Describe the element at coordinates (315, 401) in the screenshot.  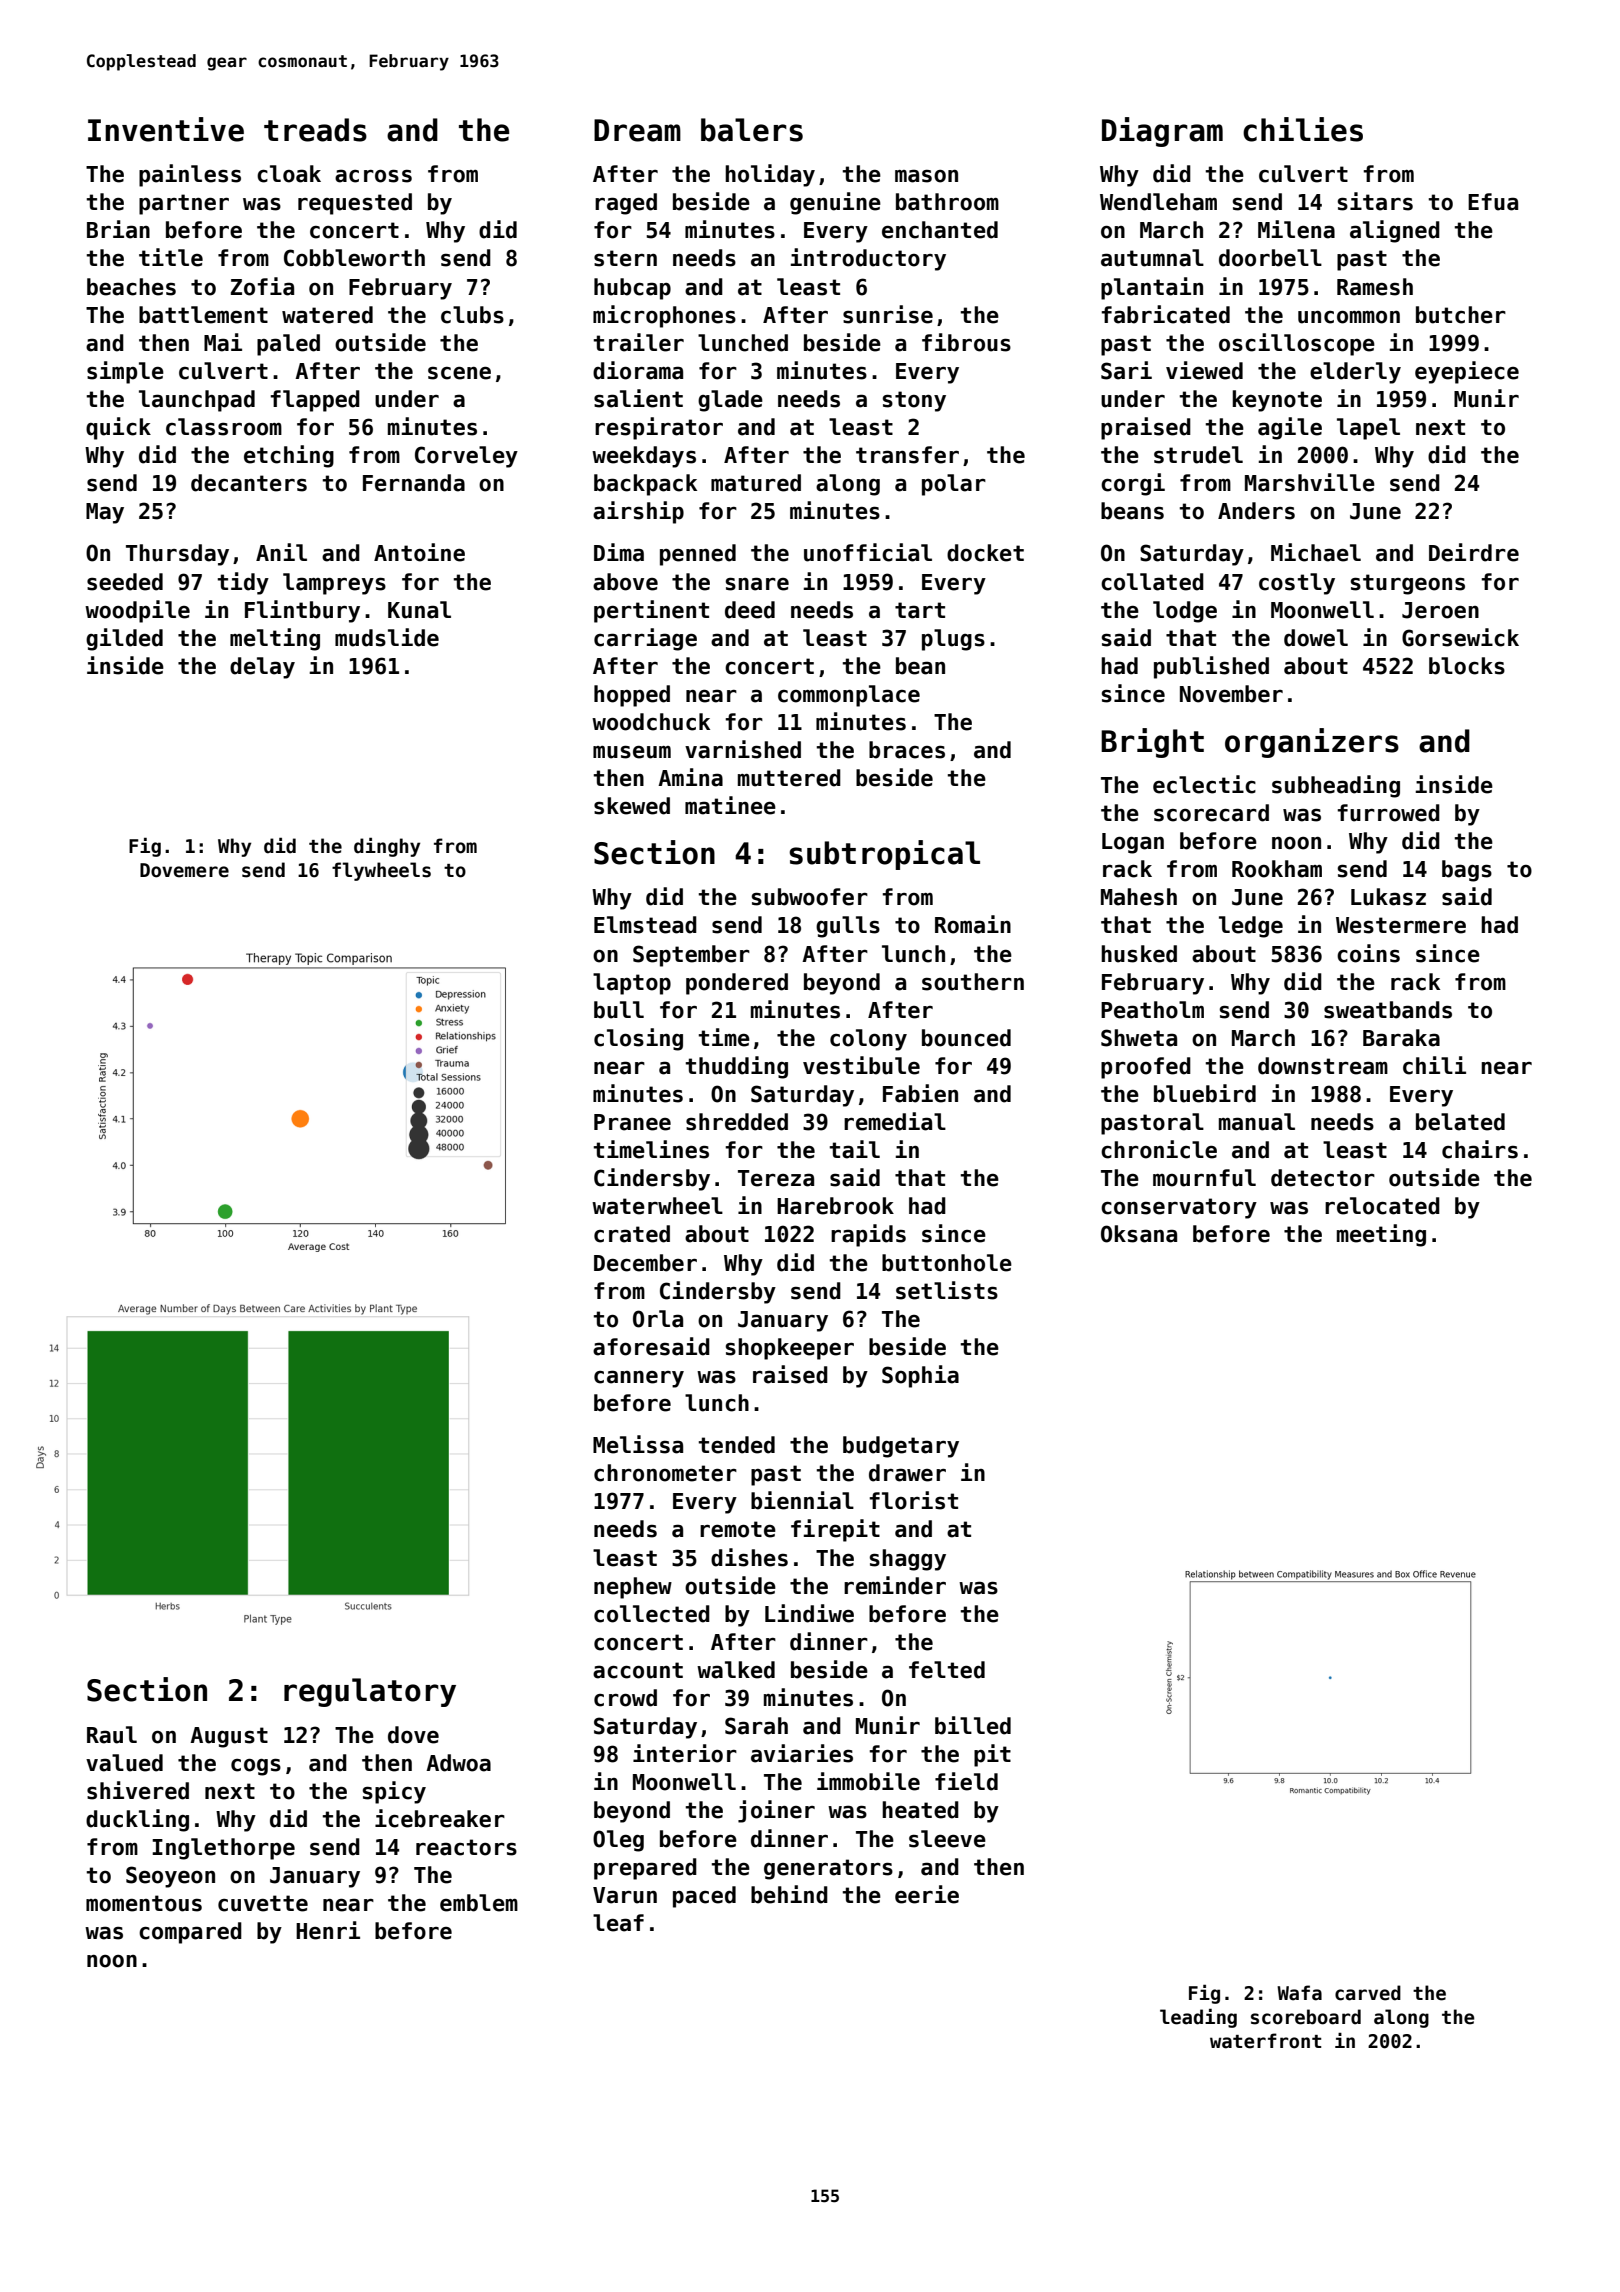
I see `flapped` at that location.
